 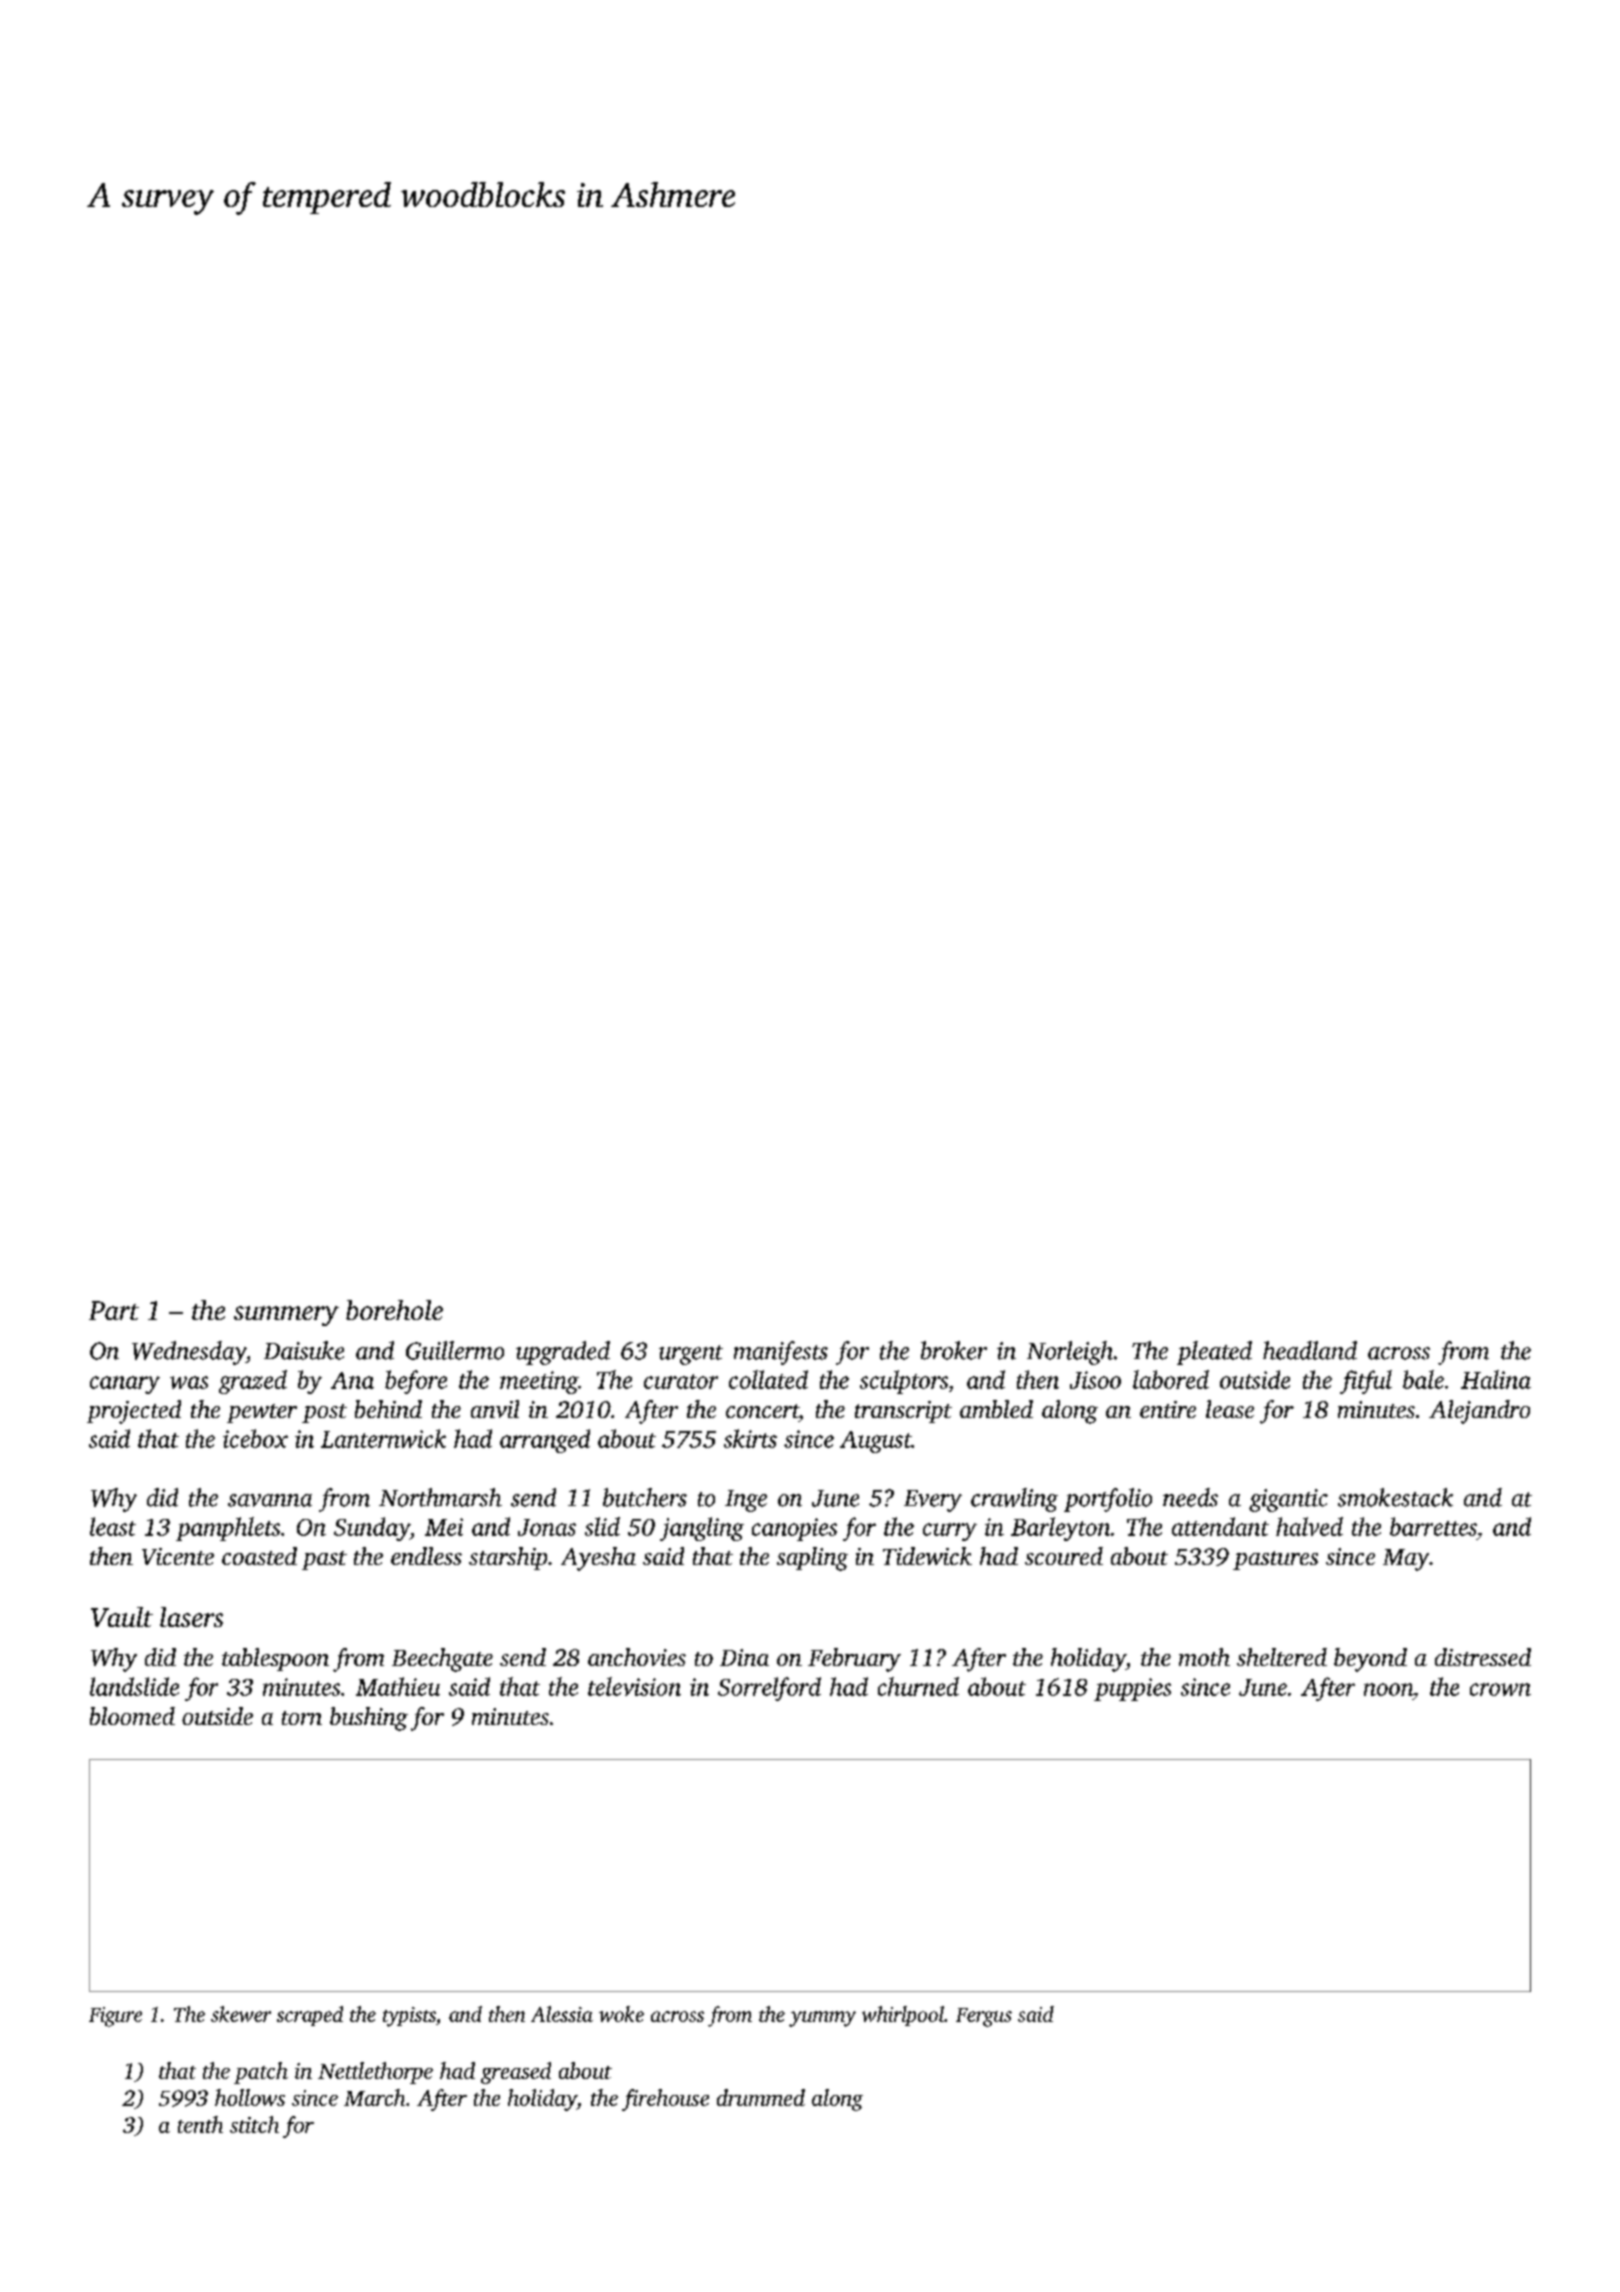 I want to click on broker, so click(x=954, y=1350).
